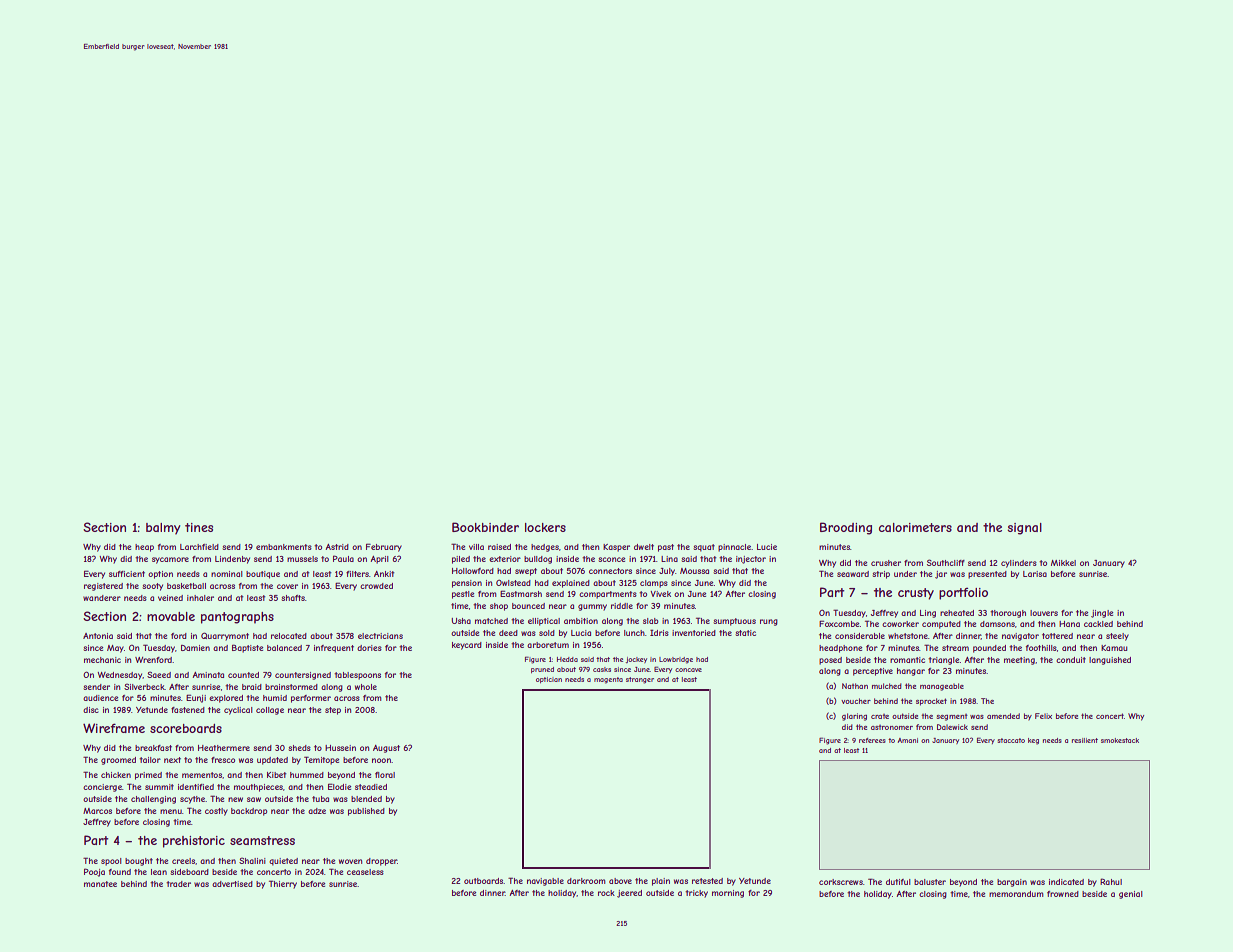 The height and width of the image is (952, 1233). I want to click on balmy, so click(163, 529).
